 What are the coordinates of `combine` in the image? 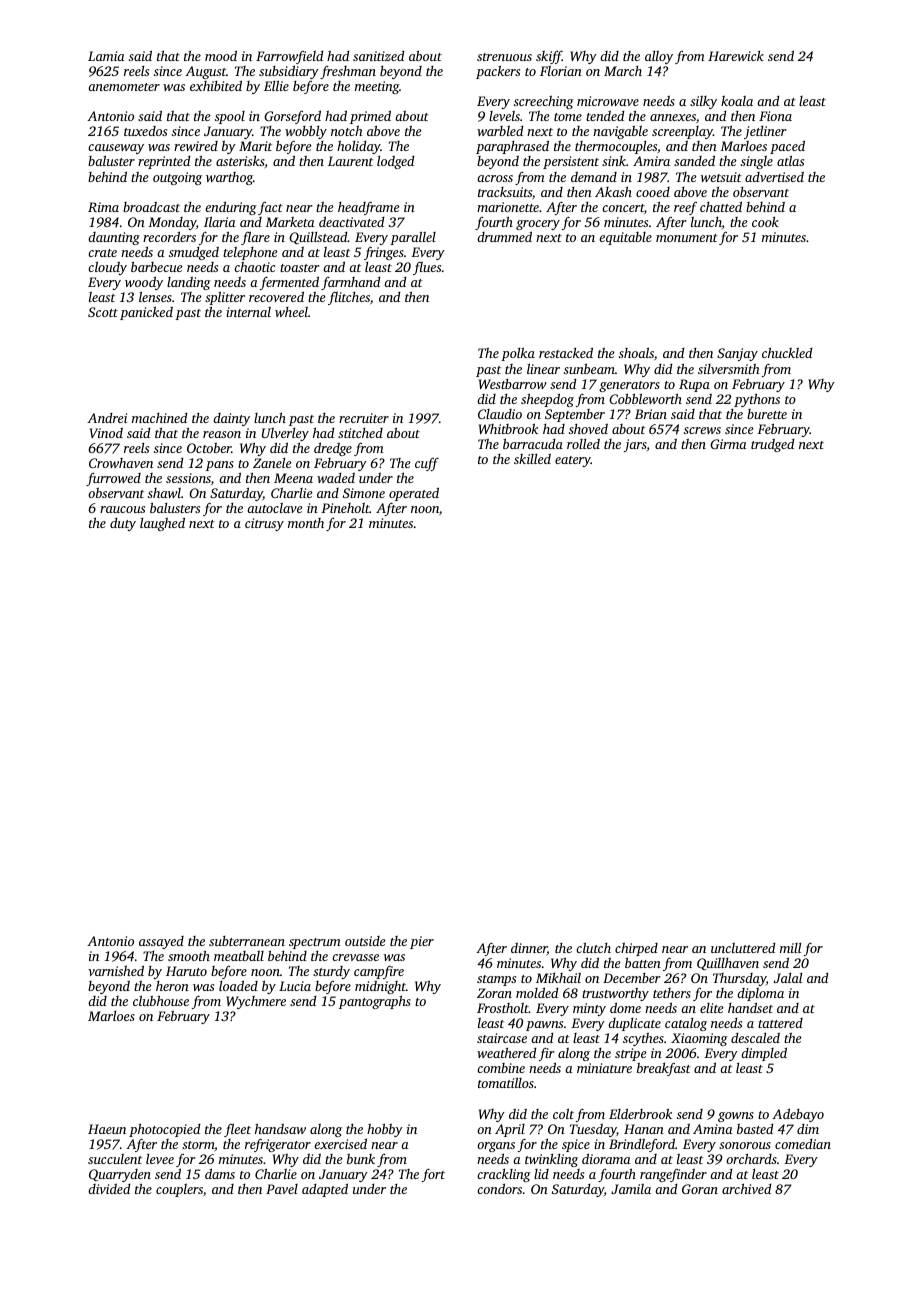 It's located at (501, 1068).
